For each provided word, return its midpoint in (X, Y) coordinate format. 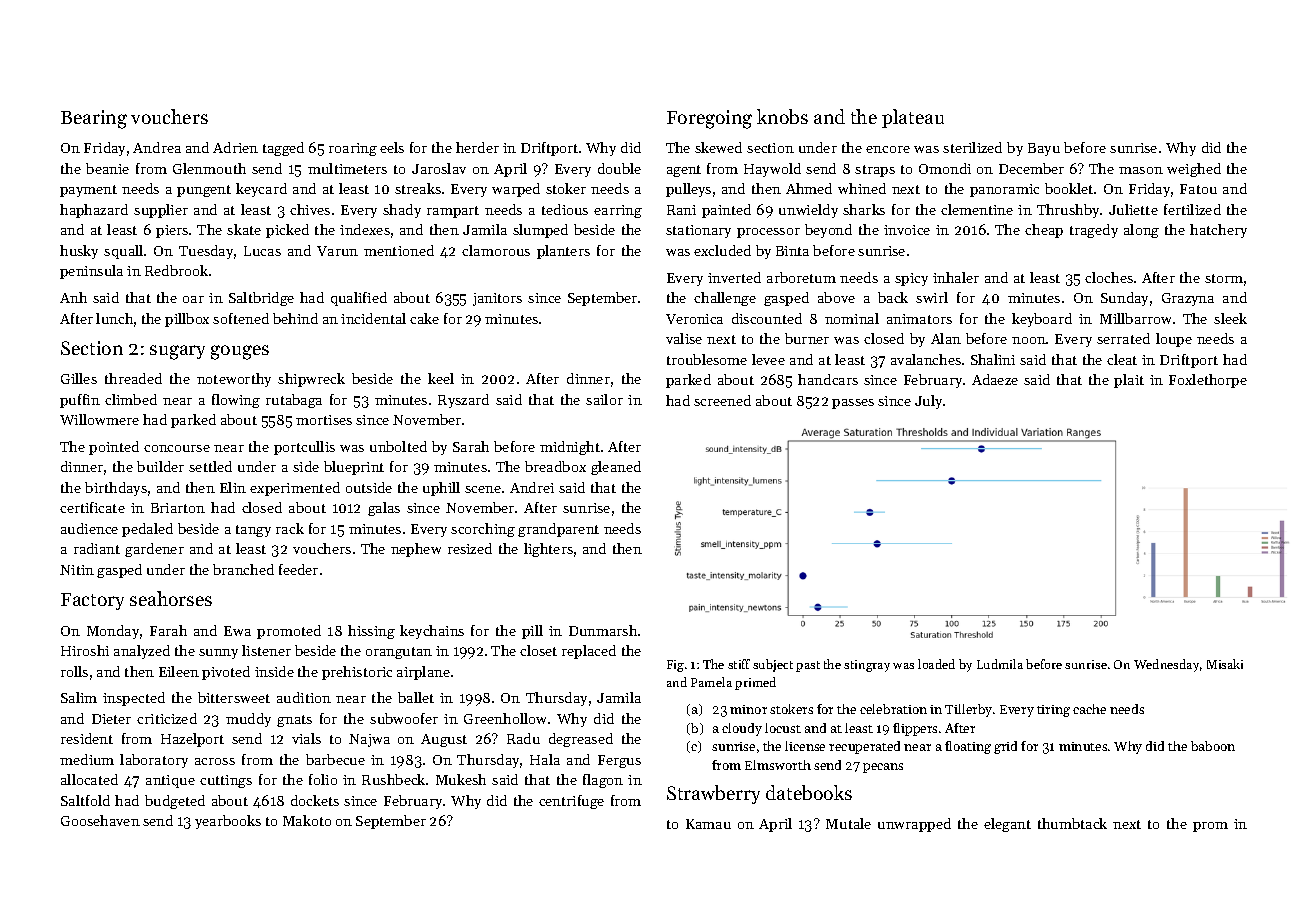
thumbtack (1072, 823)
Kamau (708, 824)
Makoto (307, 820)
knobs (782, 116)
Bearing (94, 119)
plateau (913, 118)
